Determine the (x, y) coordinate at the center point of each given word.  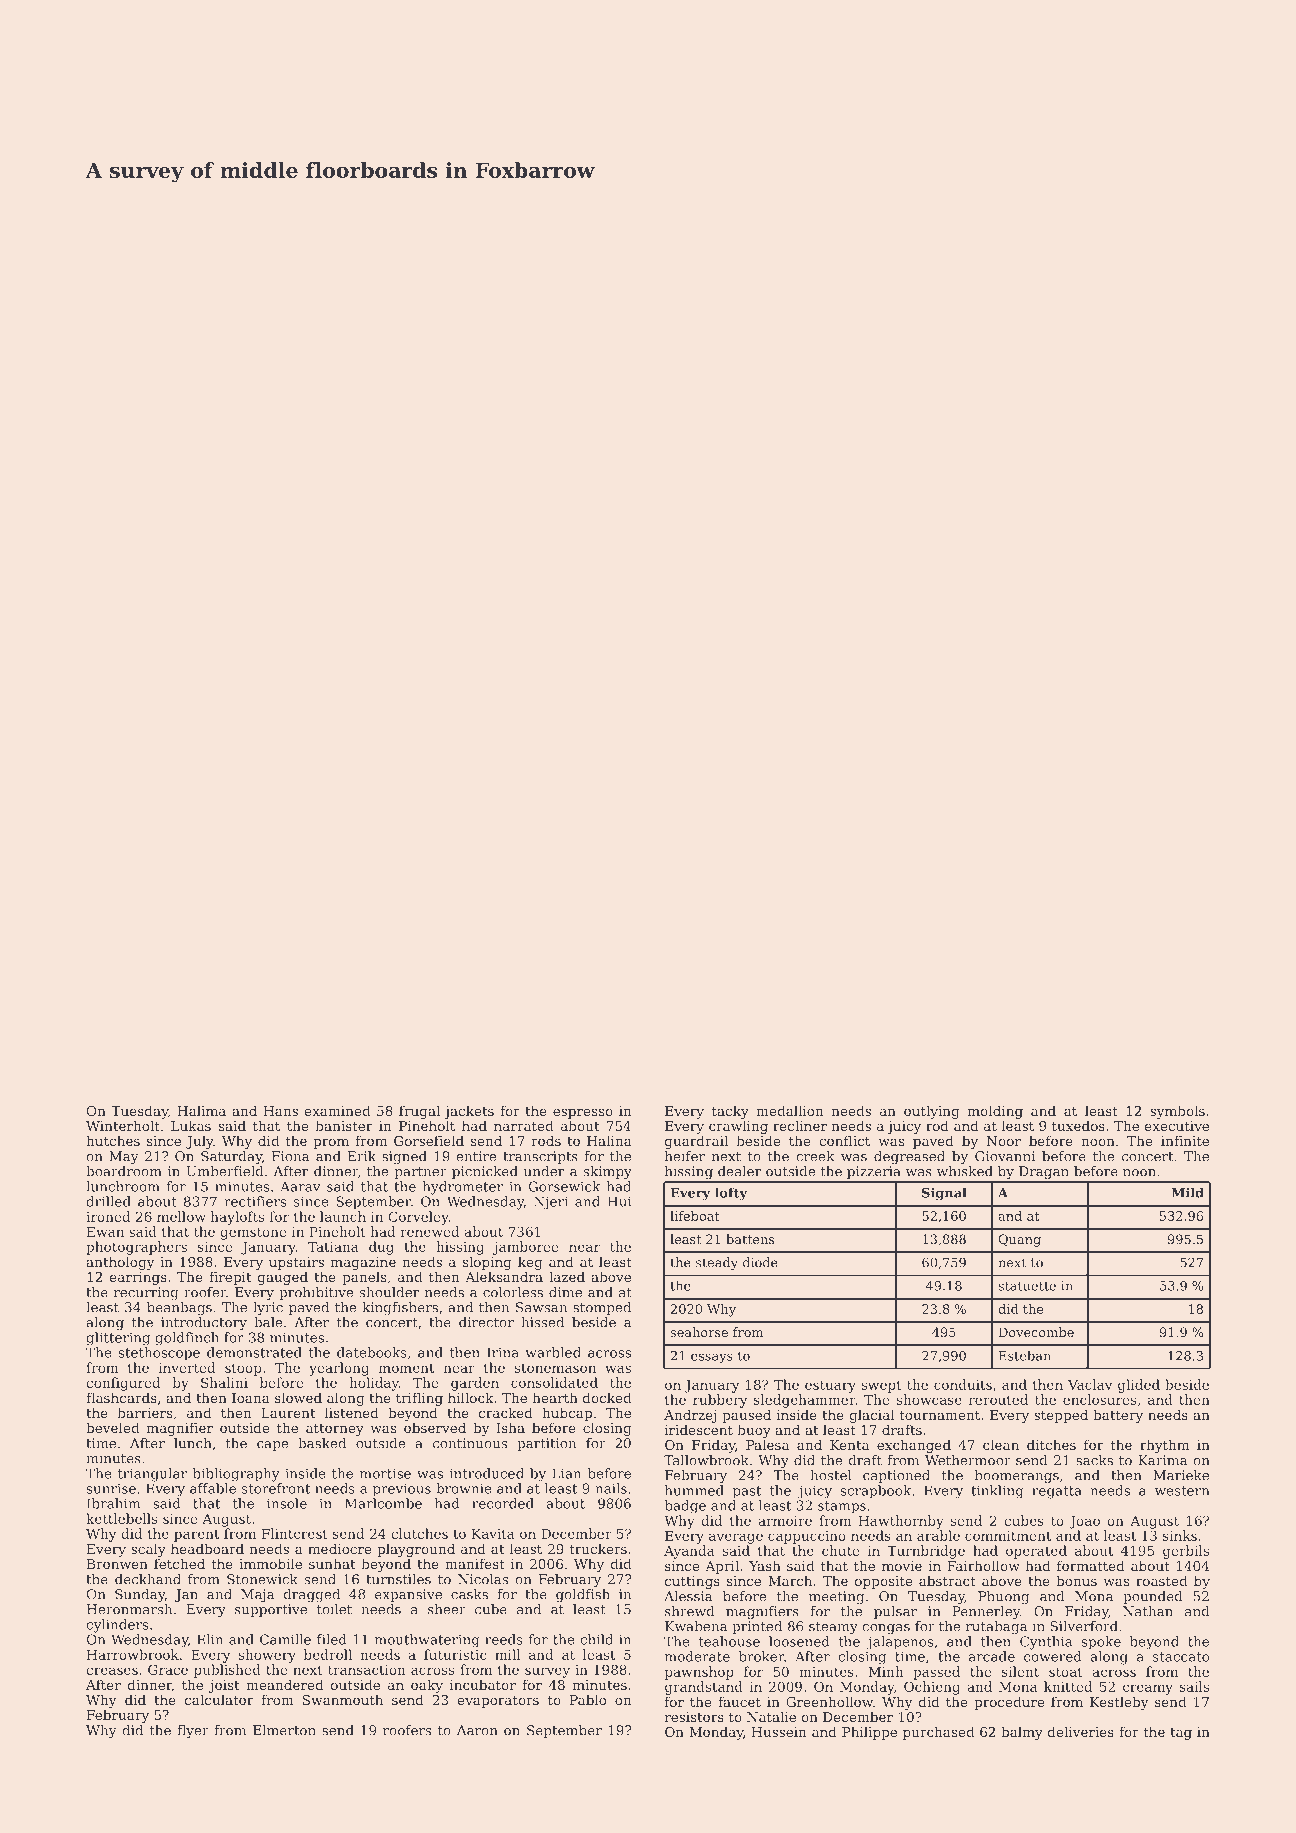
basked (322, 1443)
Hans (281, 1111)
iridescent (699, 1429)
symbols (1177, 1112)
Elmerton (284, 1730)
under (544, 1171)
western (1182, 1491)
